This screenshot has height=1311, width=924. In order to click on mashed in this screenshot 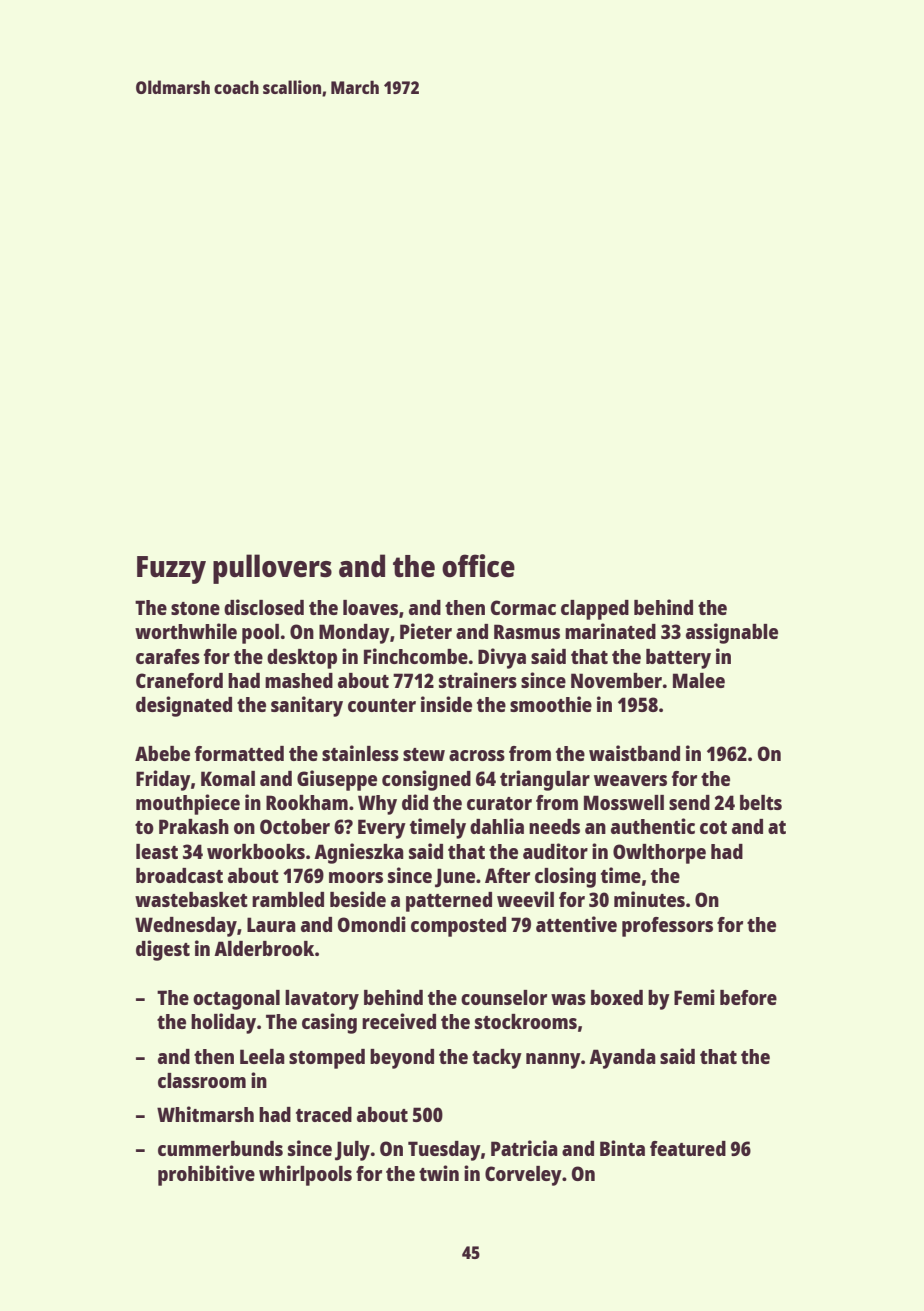, I will do `click(299, 680)`.
